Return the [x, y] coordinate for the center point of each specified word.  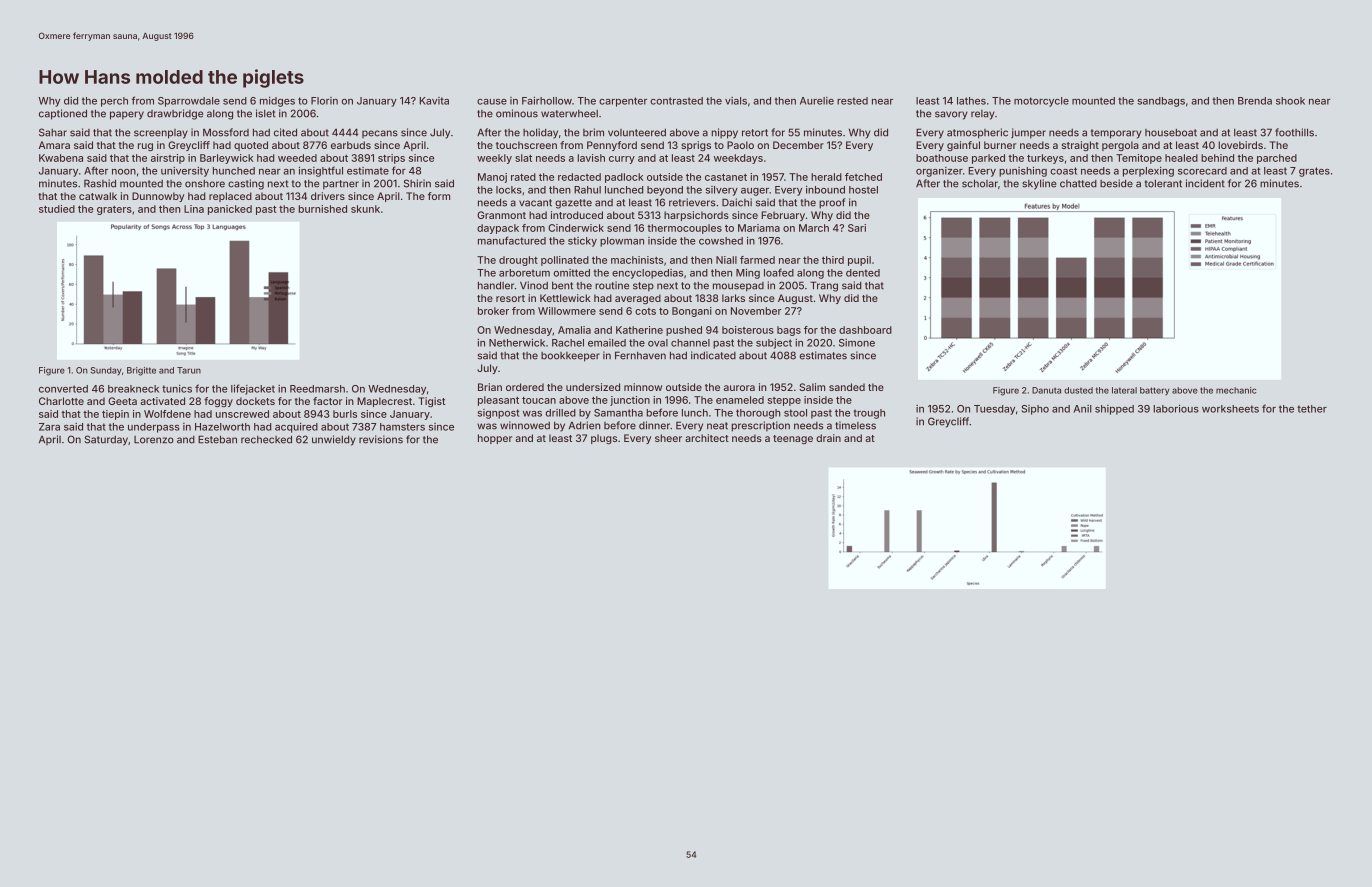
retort [755, 133]
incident [1205, 183]
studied [57, 209]
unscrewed [242, 414]
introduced [577, 215]
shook [1290, 101]
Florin [324, 101]
